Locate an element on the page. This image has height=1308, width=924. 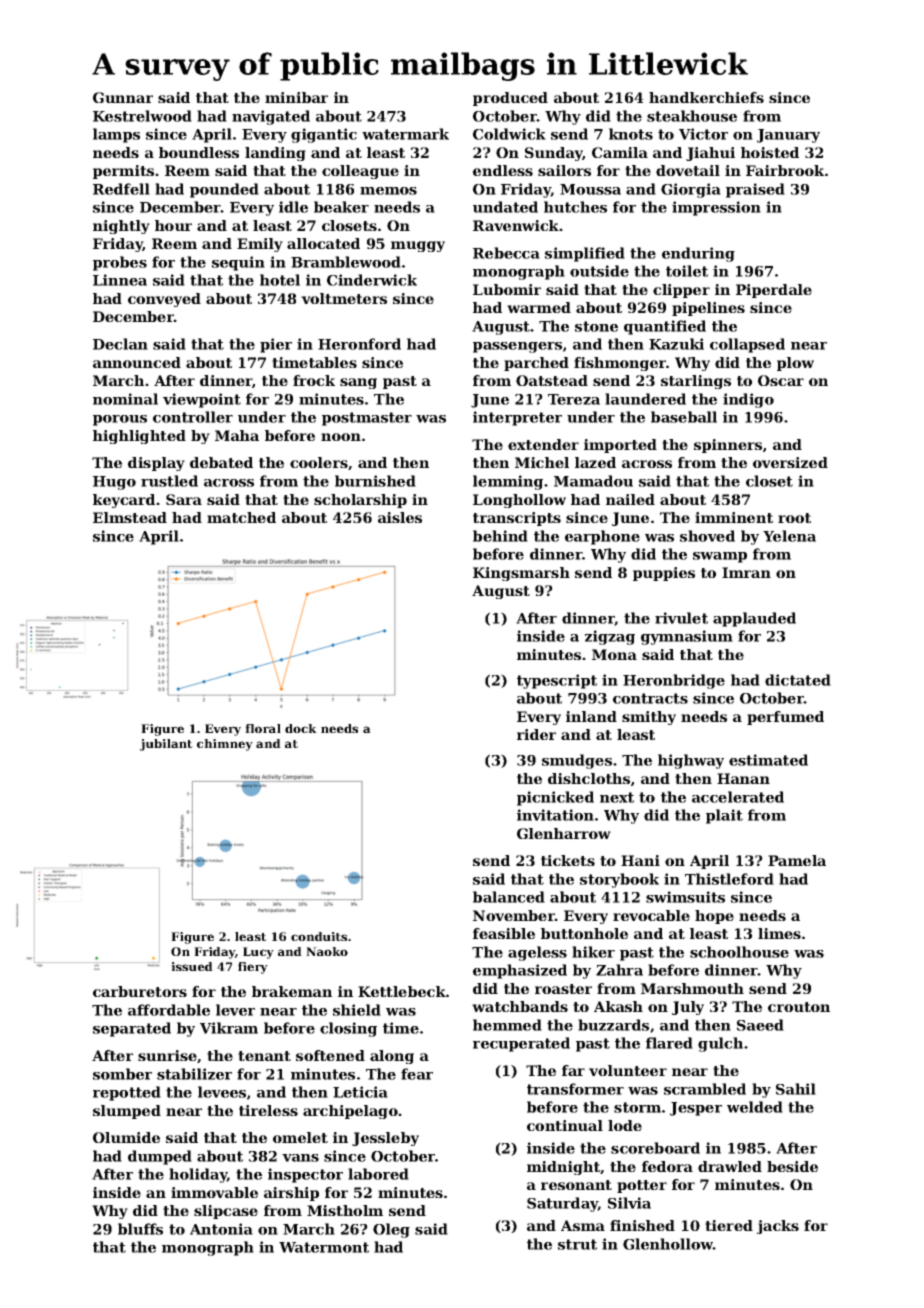
minibar is located at coordinates (296, 97).
